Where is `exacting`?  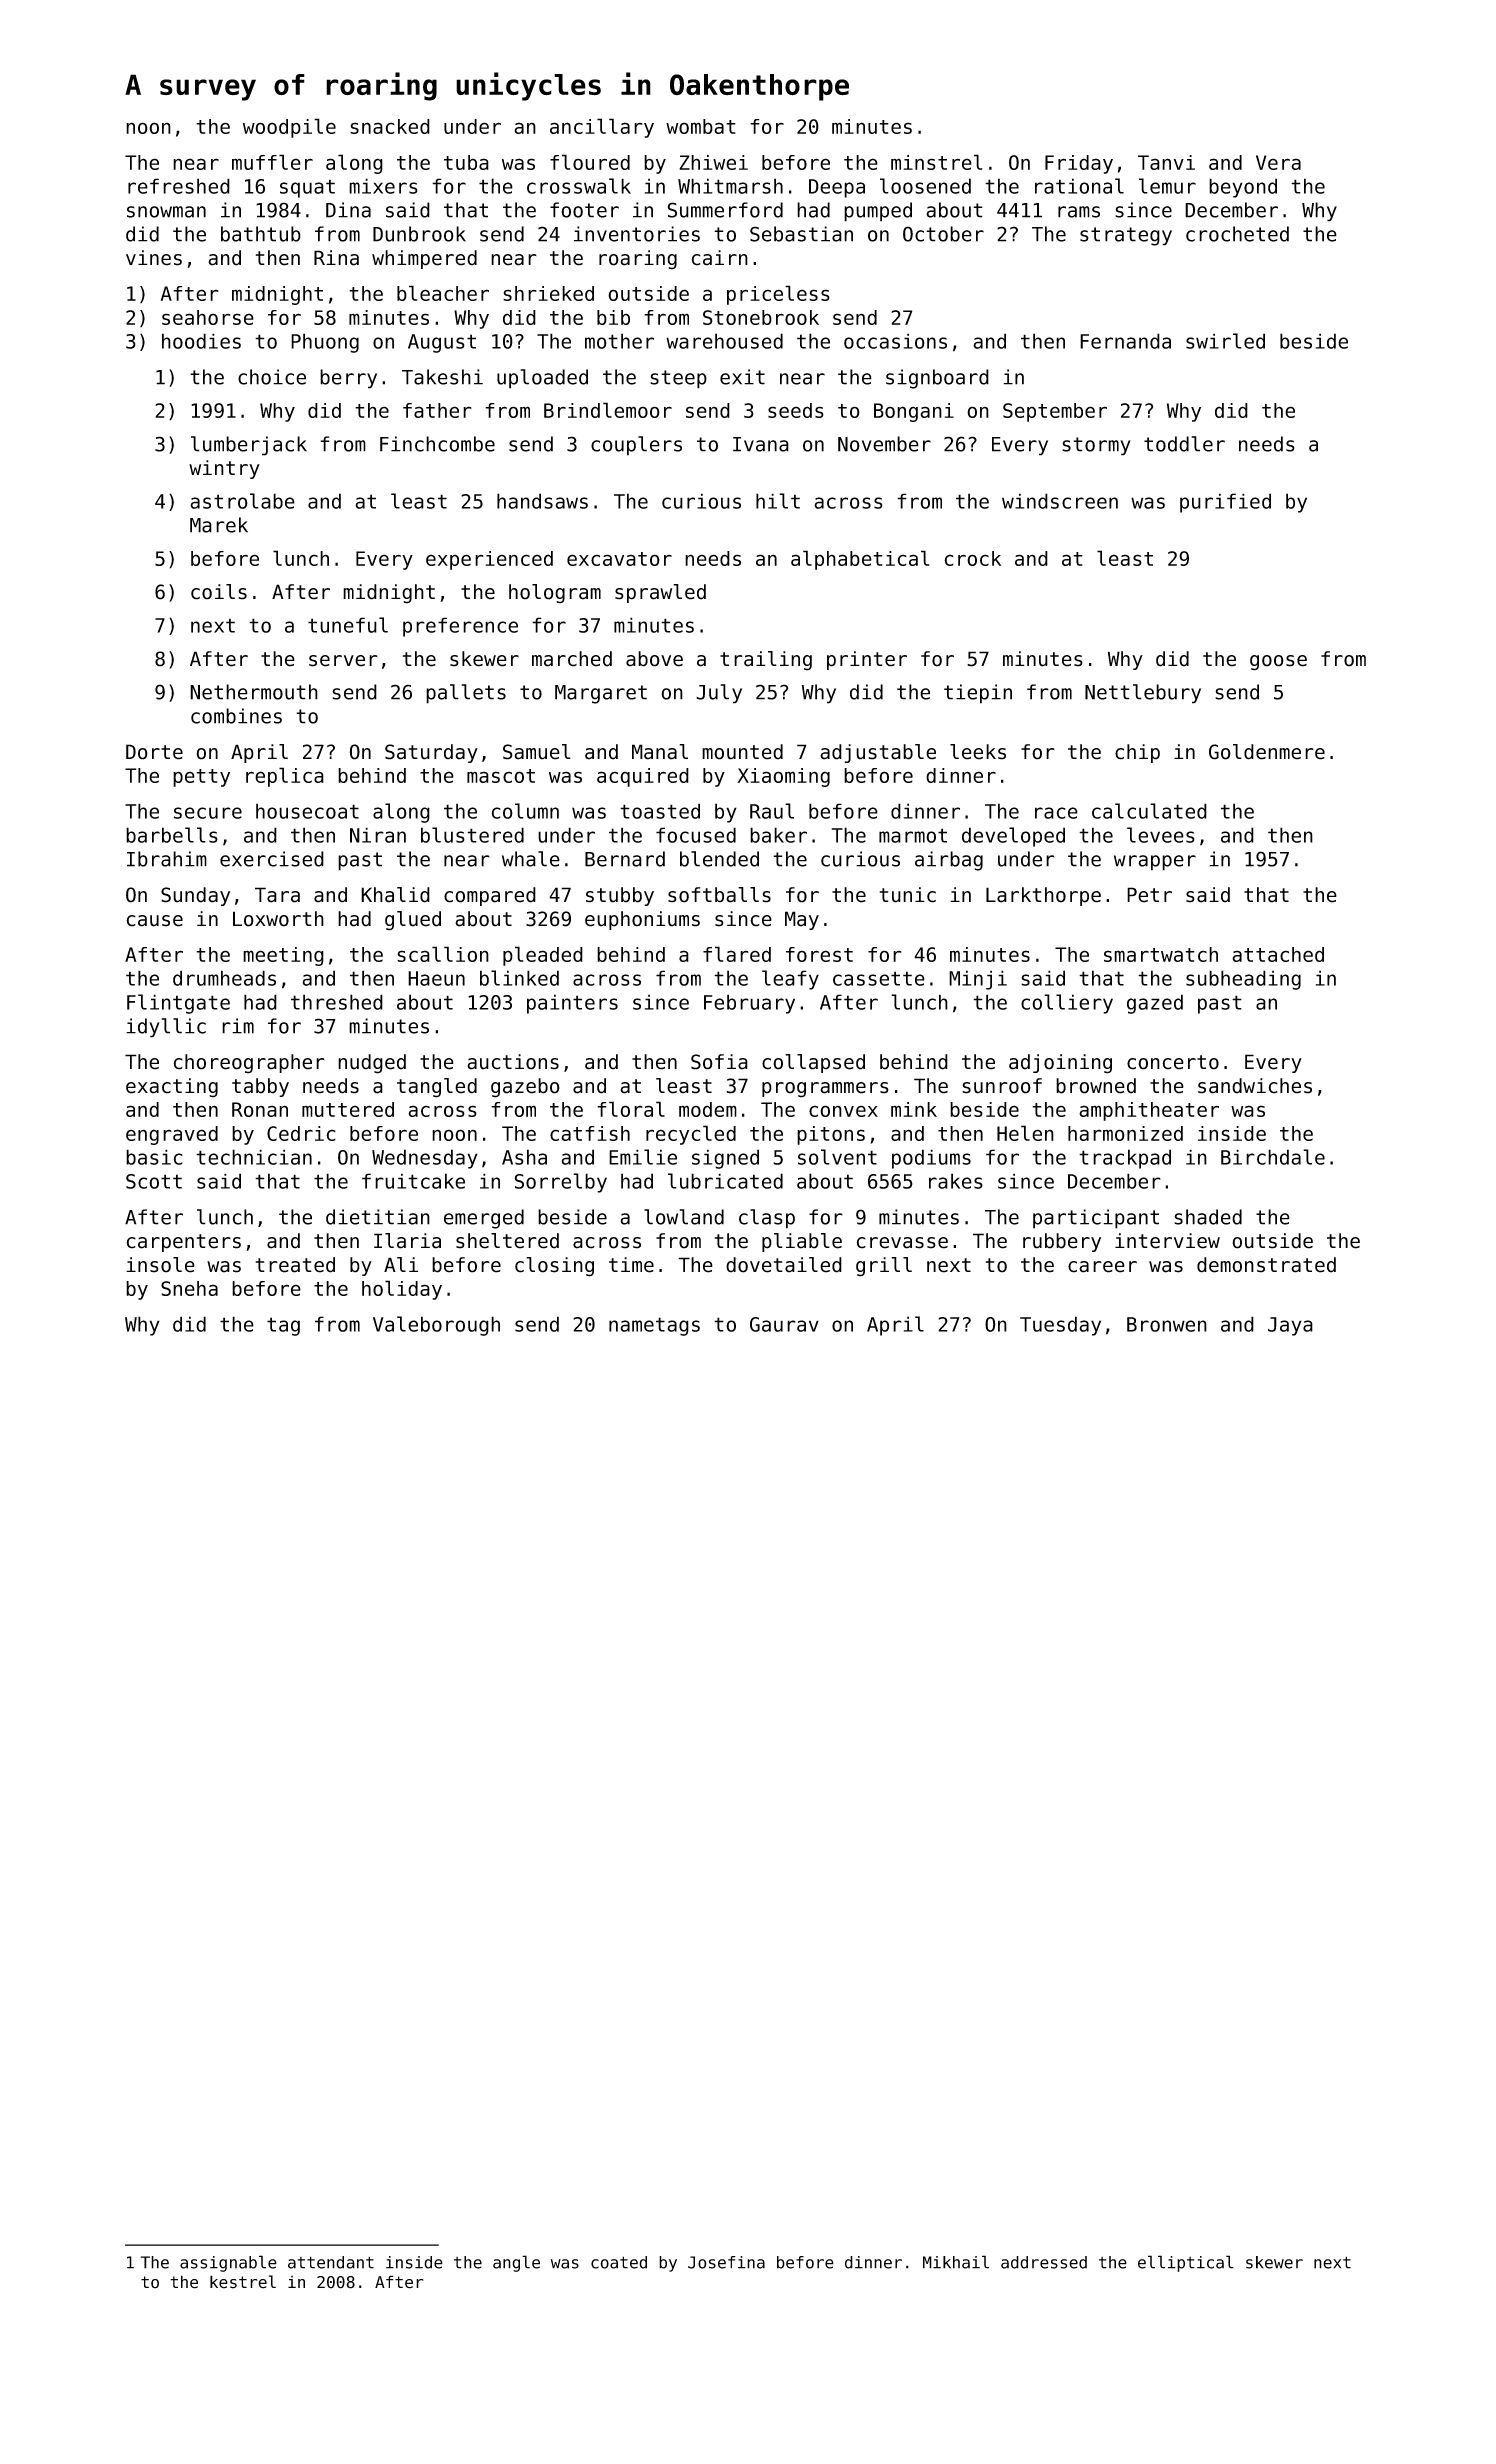
exacting is located at coordinates (172, 1088).
